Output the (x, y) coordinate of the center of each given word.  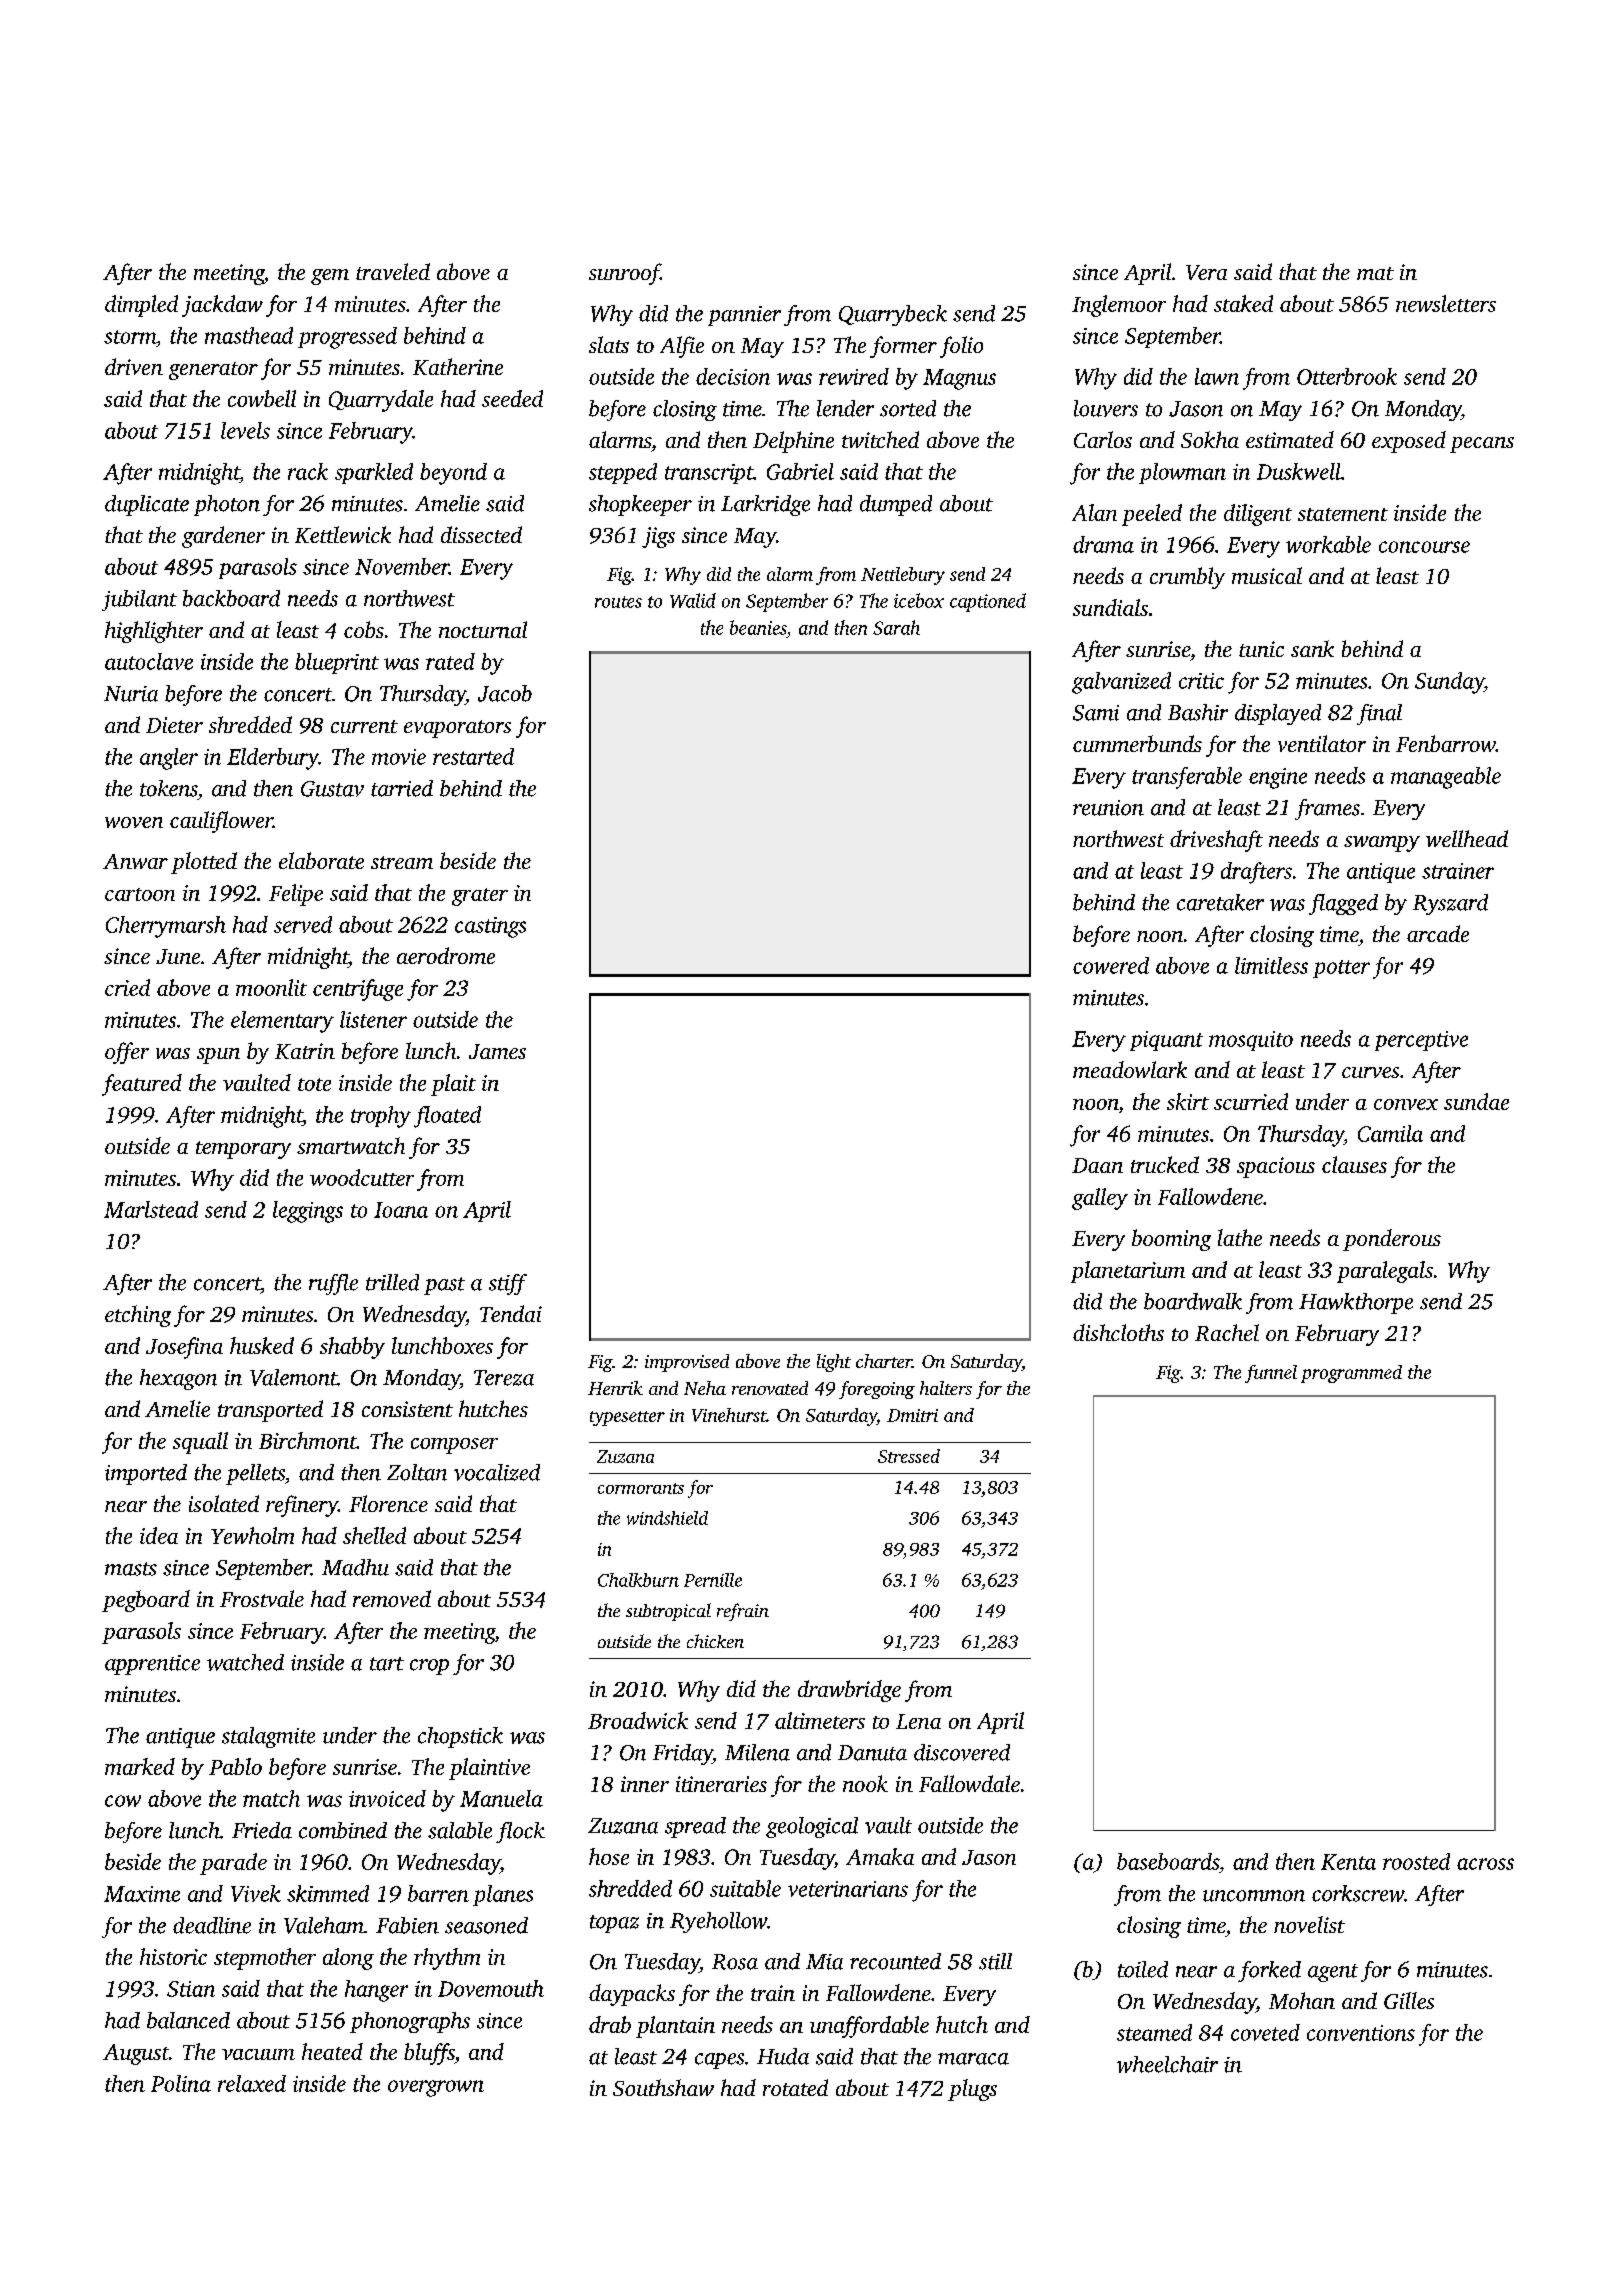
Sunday (1449, 683)
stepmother (265, 1959)
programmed (1351, 1374)
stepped (623, 473)
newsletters (1446, 303)
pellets (255, 1474)
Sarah (896, 627)
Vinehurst (729, 1415)
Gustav (332, 789)
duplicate (147, 505)
